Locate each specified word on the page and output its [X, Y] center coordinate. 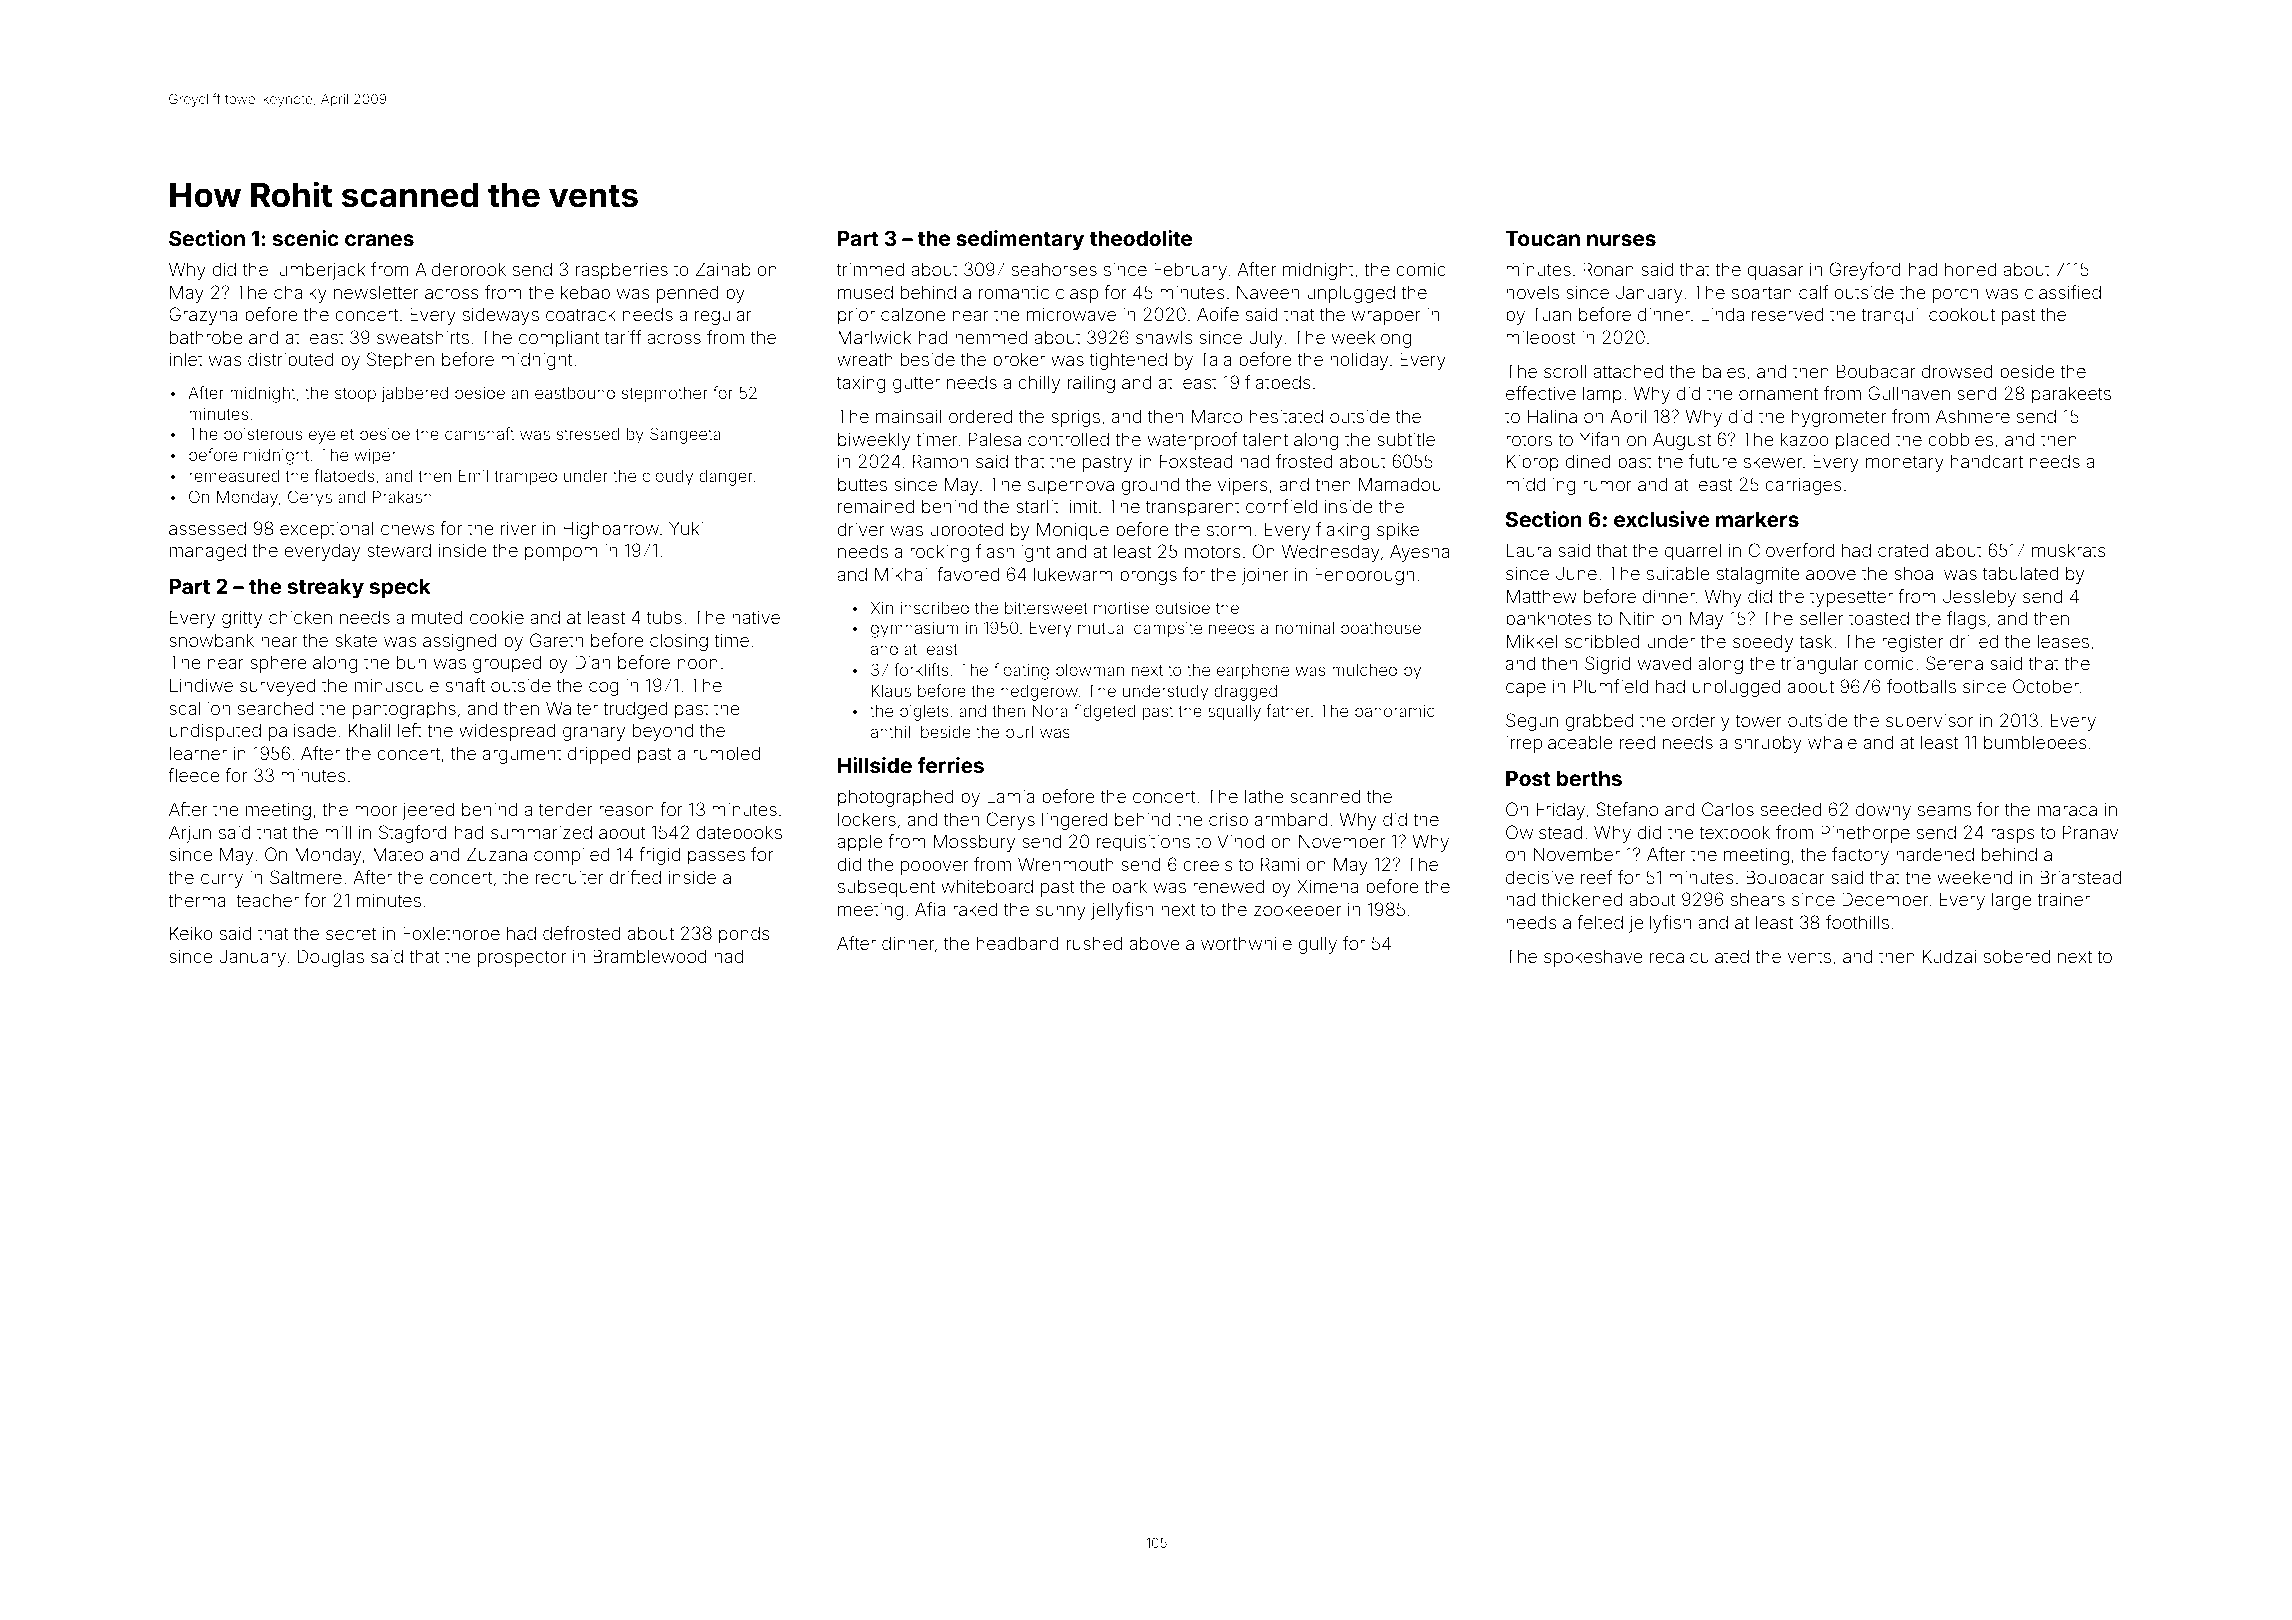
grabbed [1599, 722]
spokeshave [1593, 958]
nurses [1621, 240]
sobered [2017, 956]
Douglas [331, 958]
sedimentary [1020, 240]
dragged [1245, 693]
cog [604, 689]
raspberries [622, 271]
